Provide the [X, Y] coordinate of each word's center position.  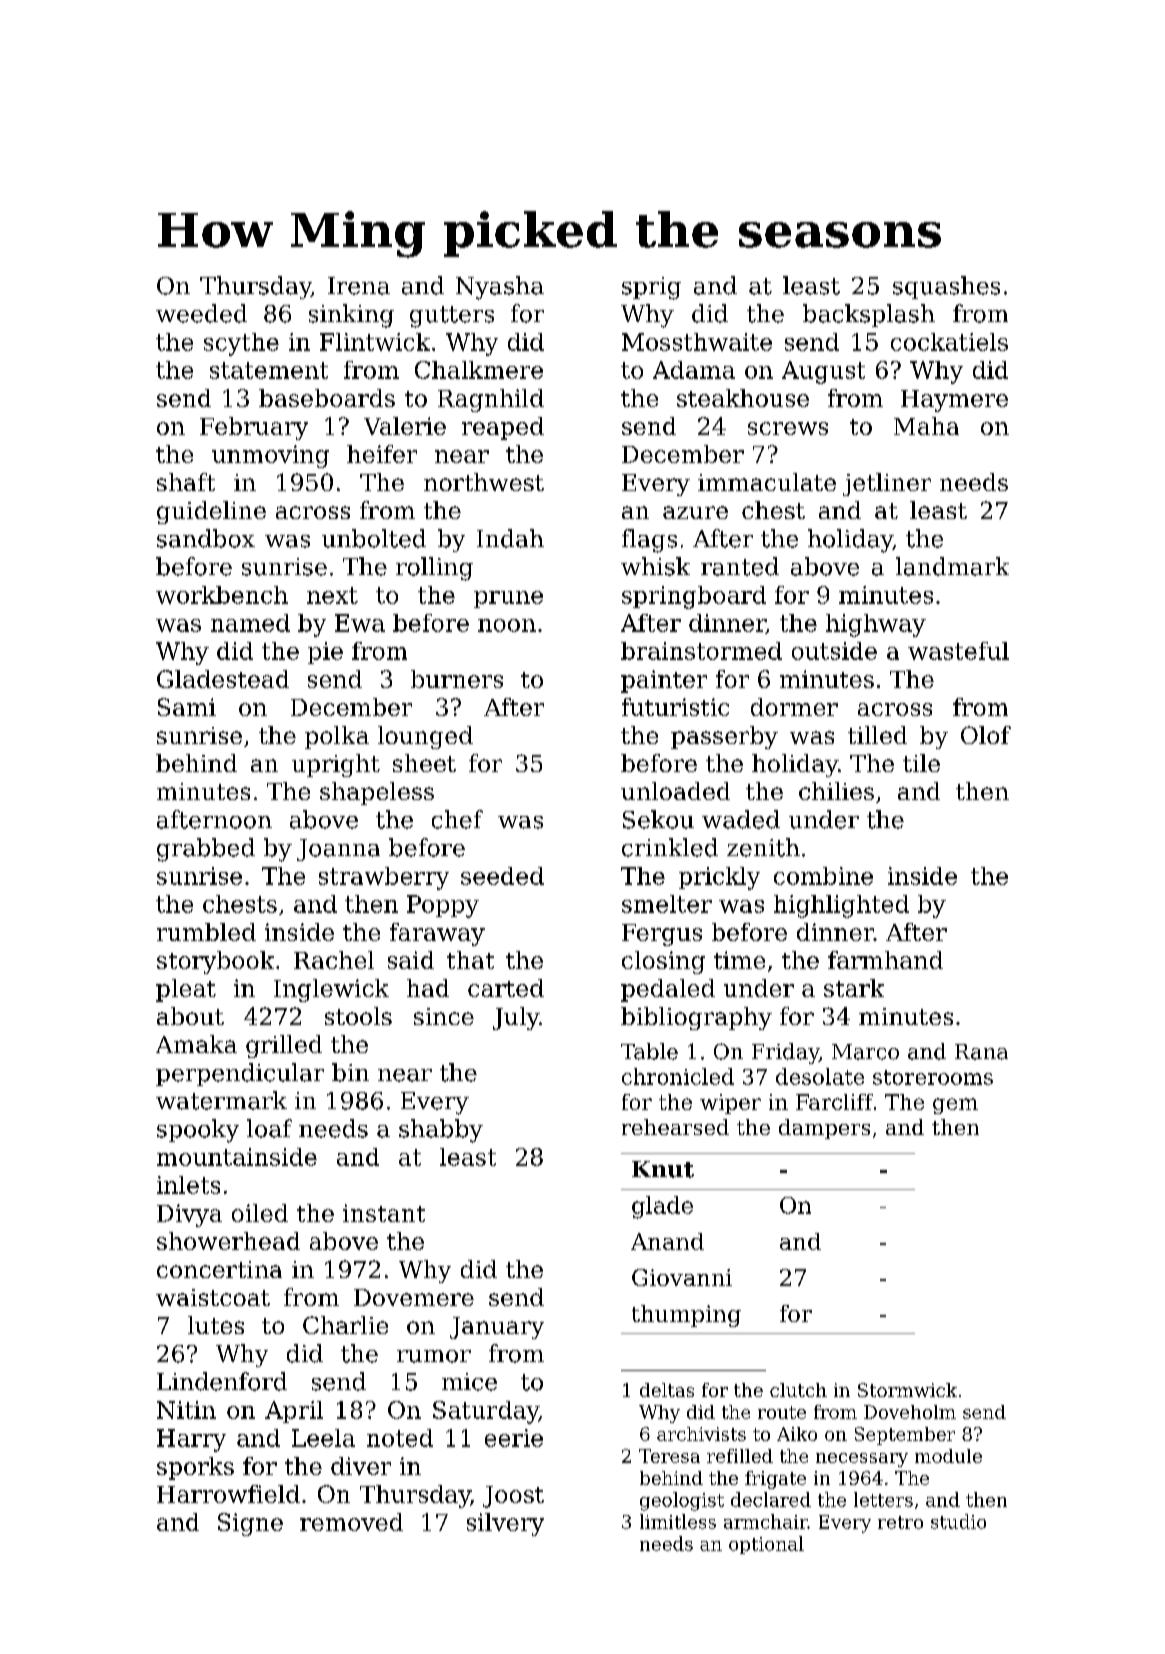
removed [351, 1522]
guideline [211, 512]
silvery [505, 1524]
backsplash [869, 315]
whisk [655, 566]
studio [958, 1521]
